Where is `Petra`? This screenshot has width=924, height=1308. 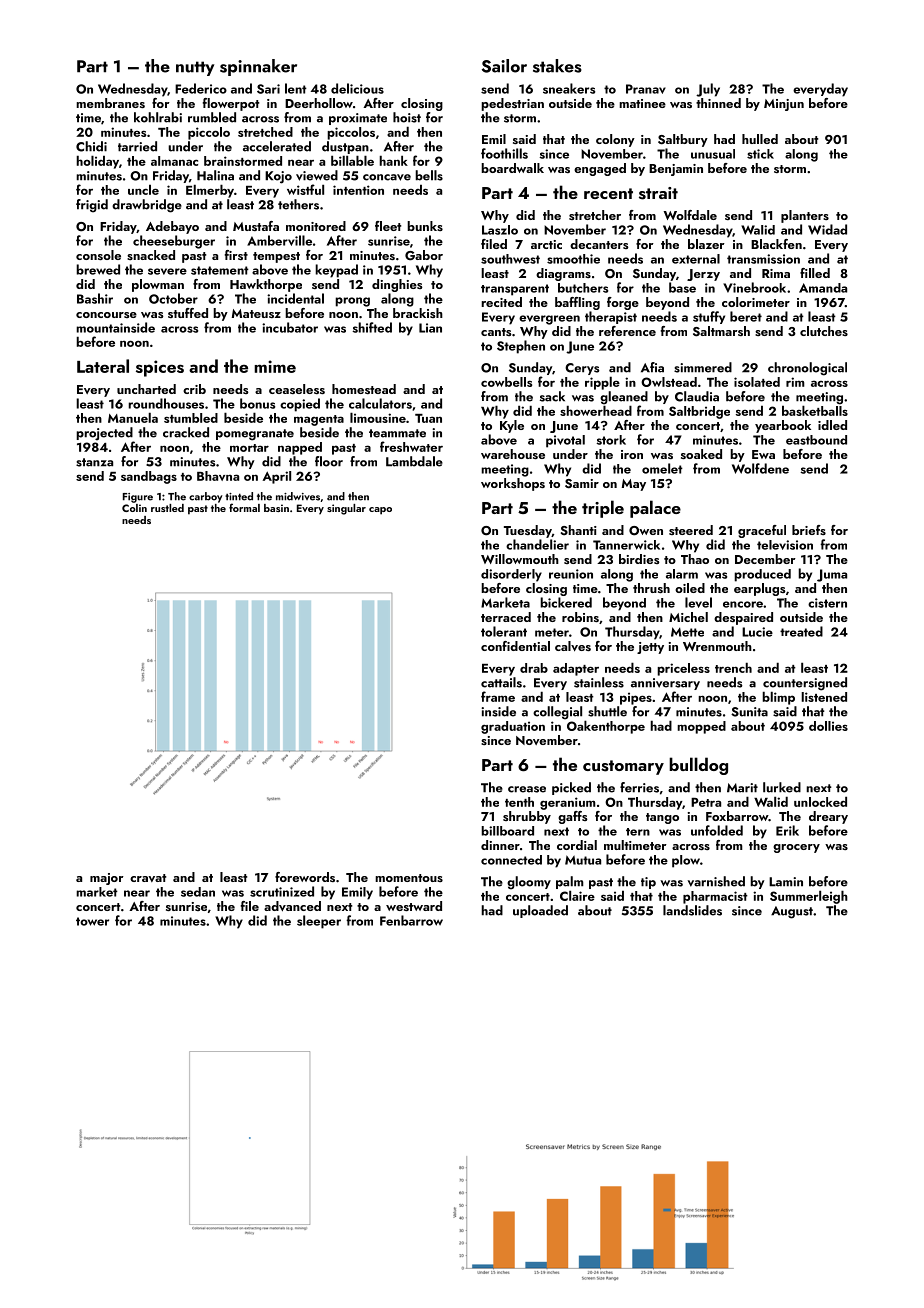 Petra is located at coordinates (706, 802).
